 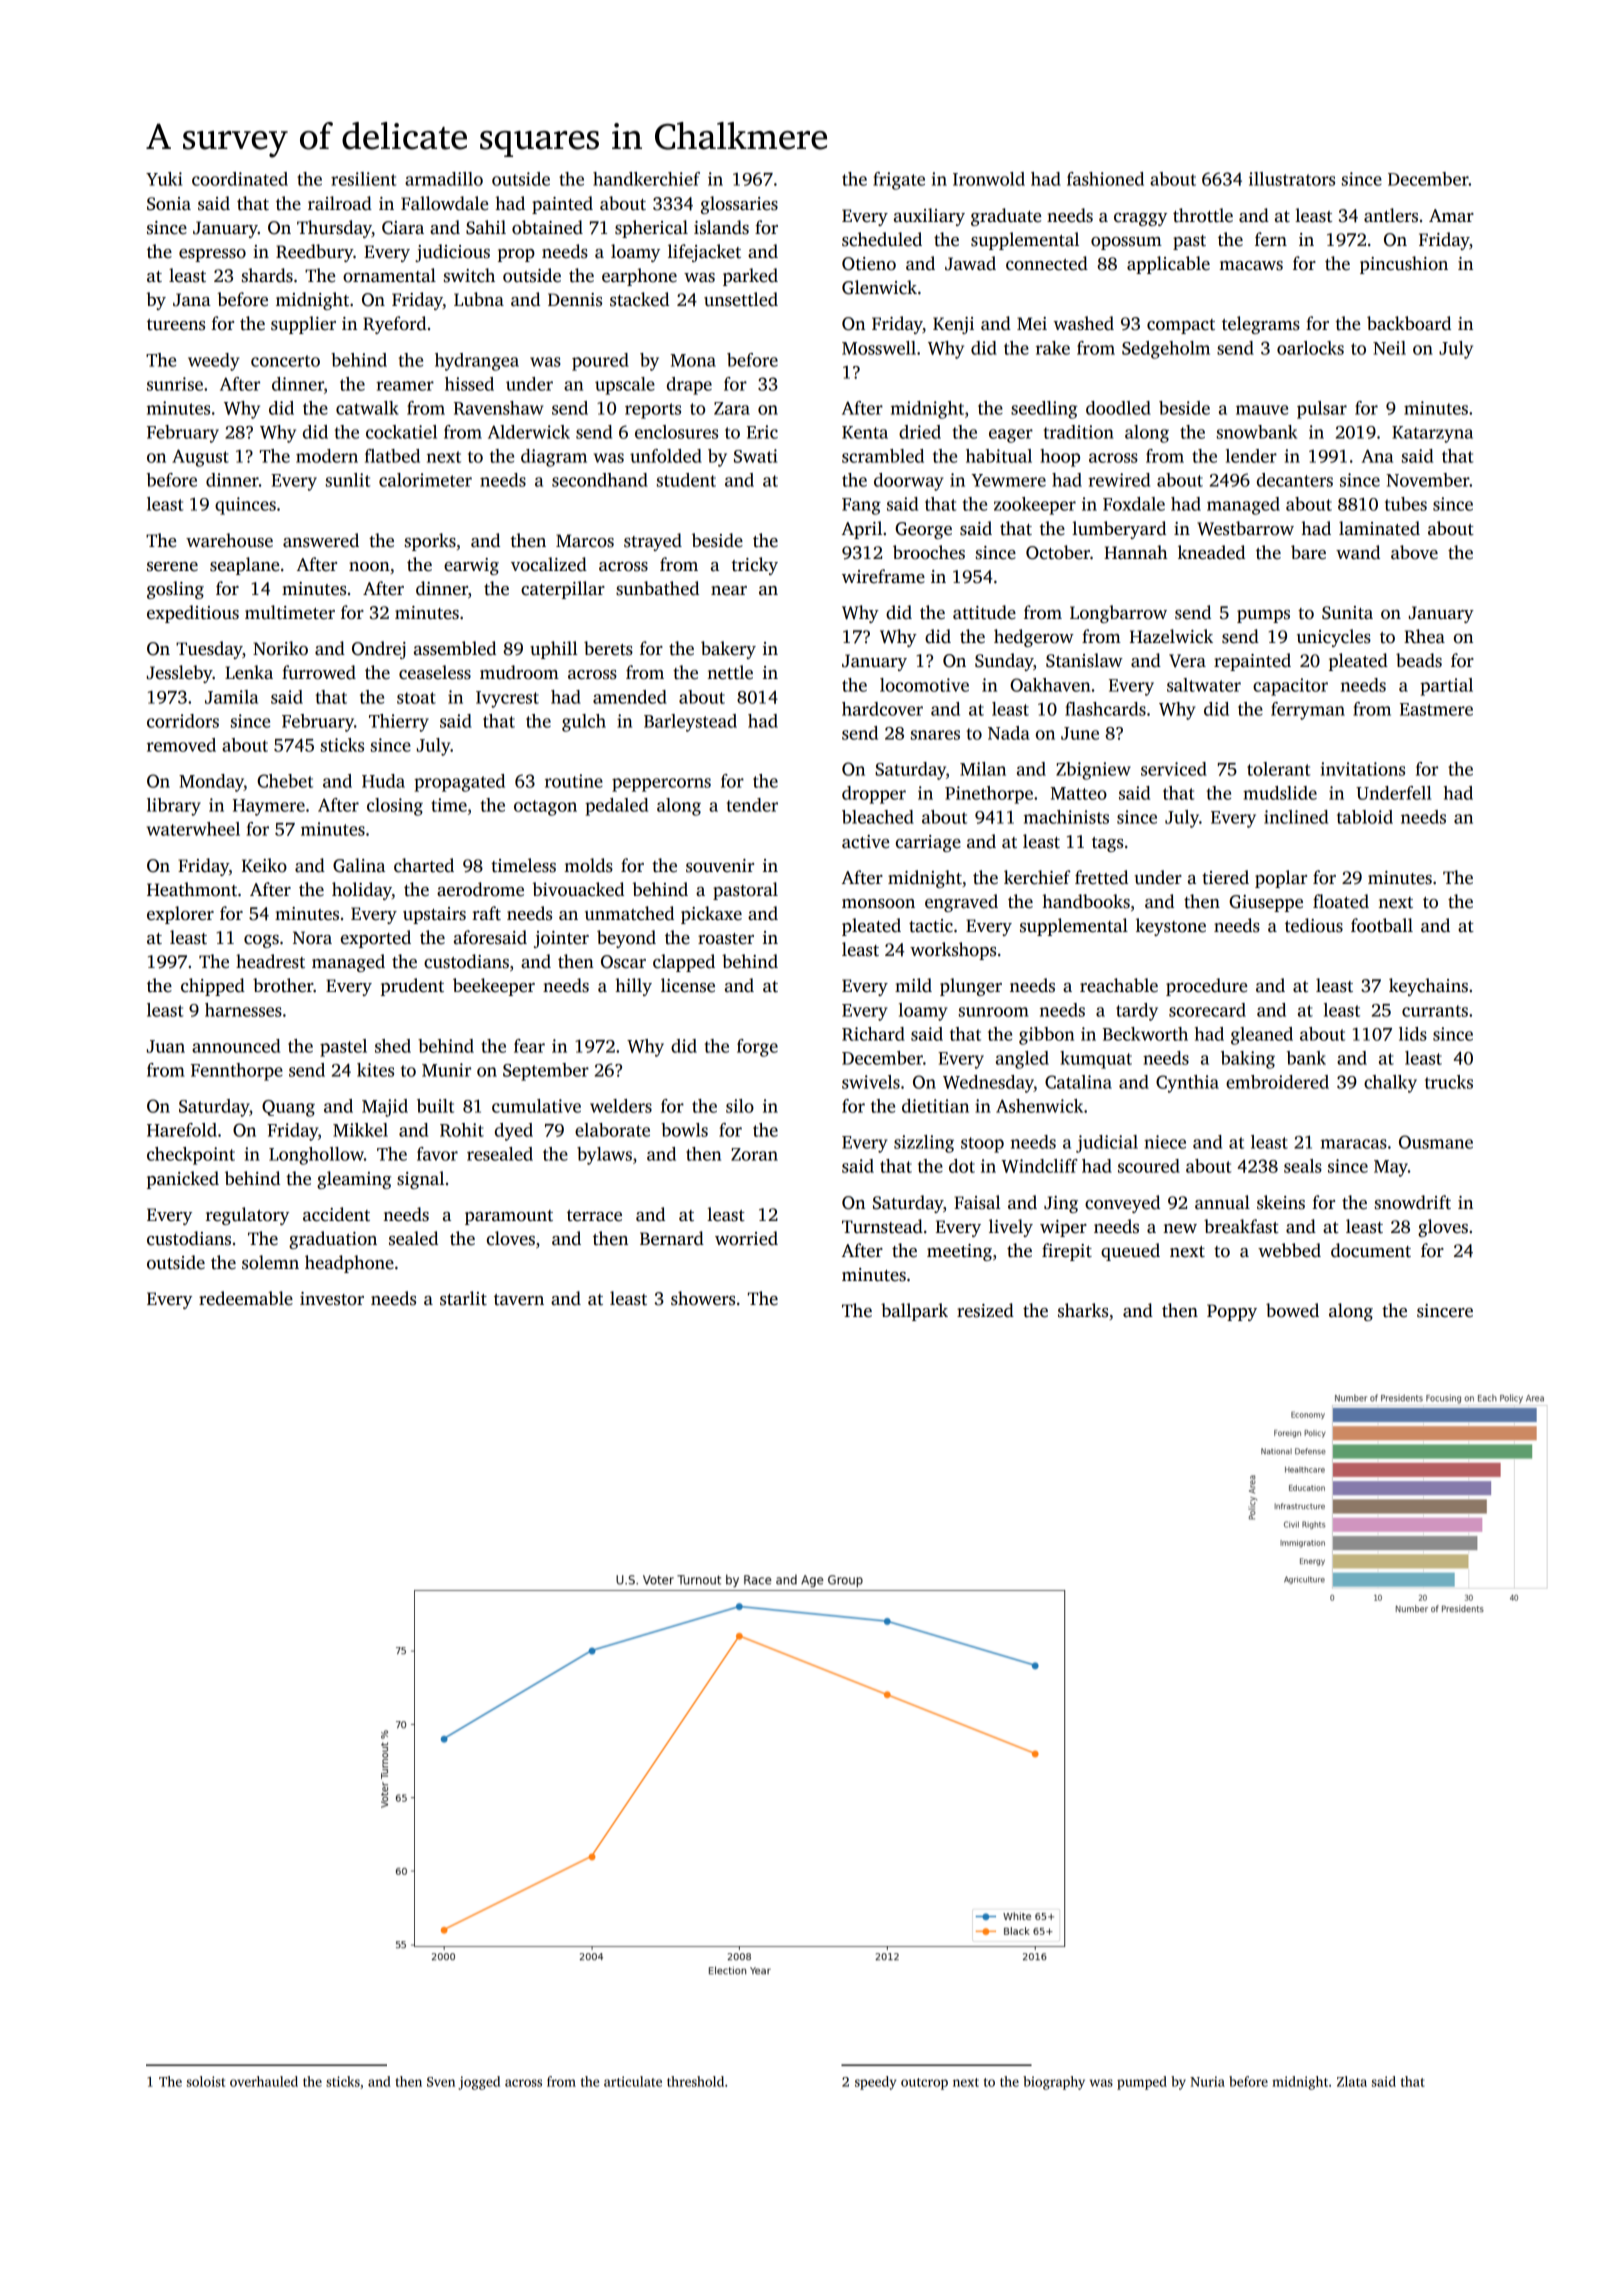 What do you see at coordinates (672, 1238) in the screenshot?
I see `Bernard` at bounding box center [672, 1238].
